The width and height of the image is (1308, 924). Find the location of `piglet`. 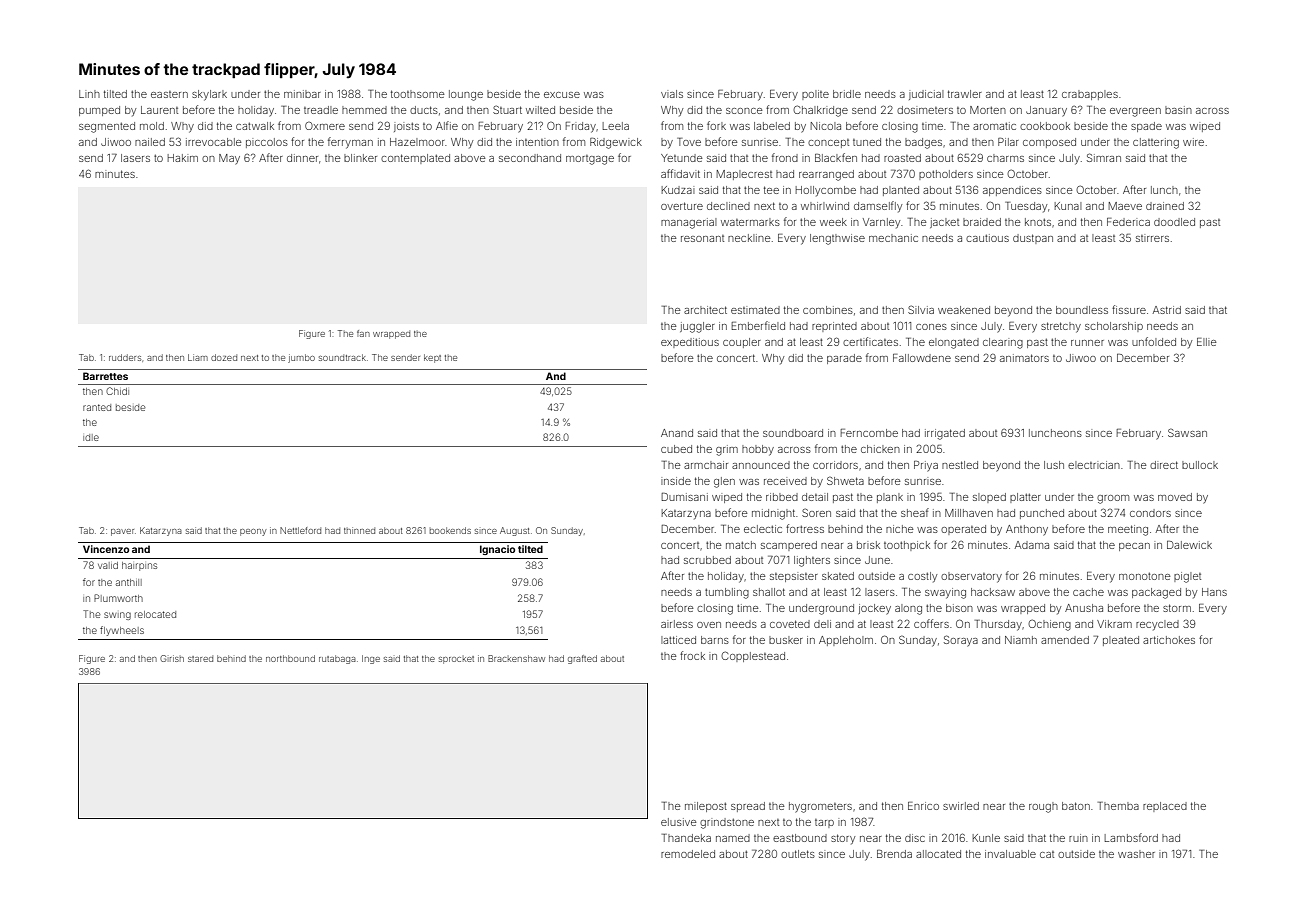

piglet is located at coordinates (1187, 577).
